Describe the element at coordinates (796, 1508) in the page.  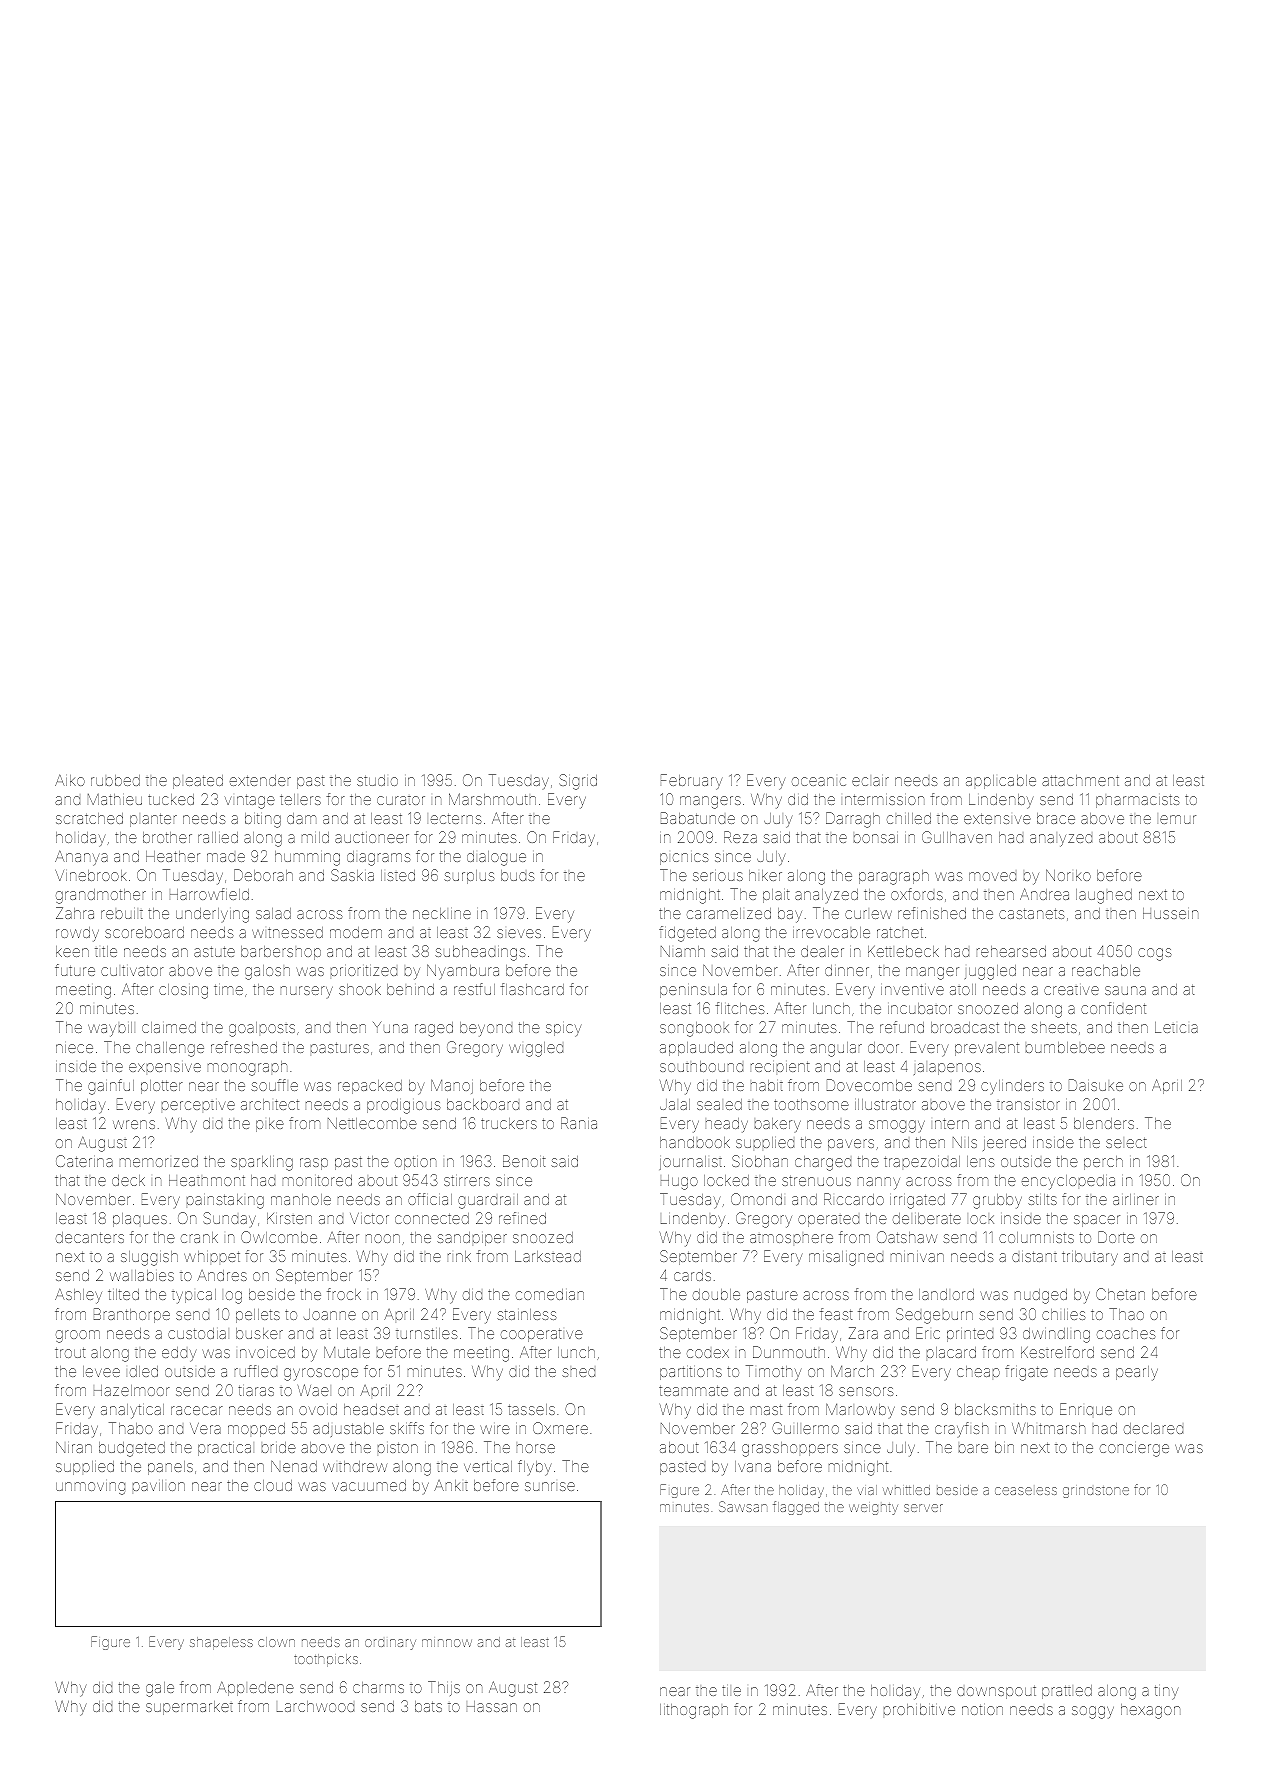
I see `flagged` at that location.
